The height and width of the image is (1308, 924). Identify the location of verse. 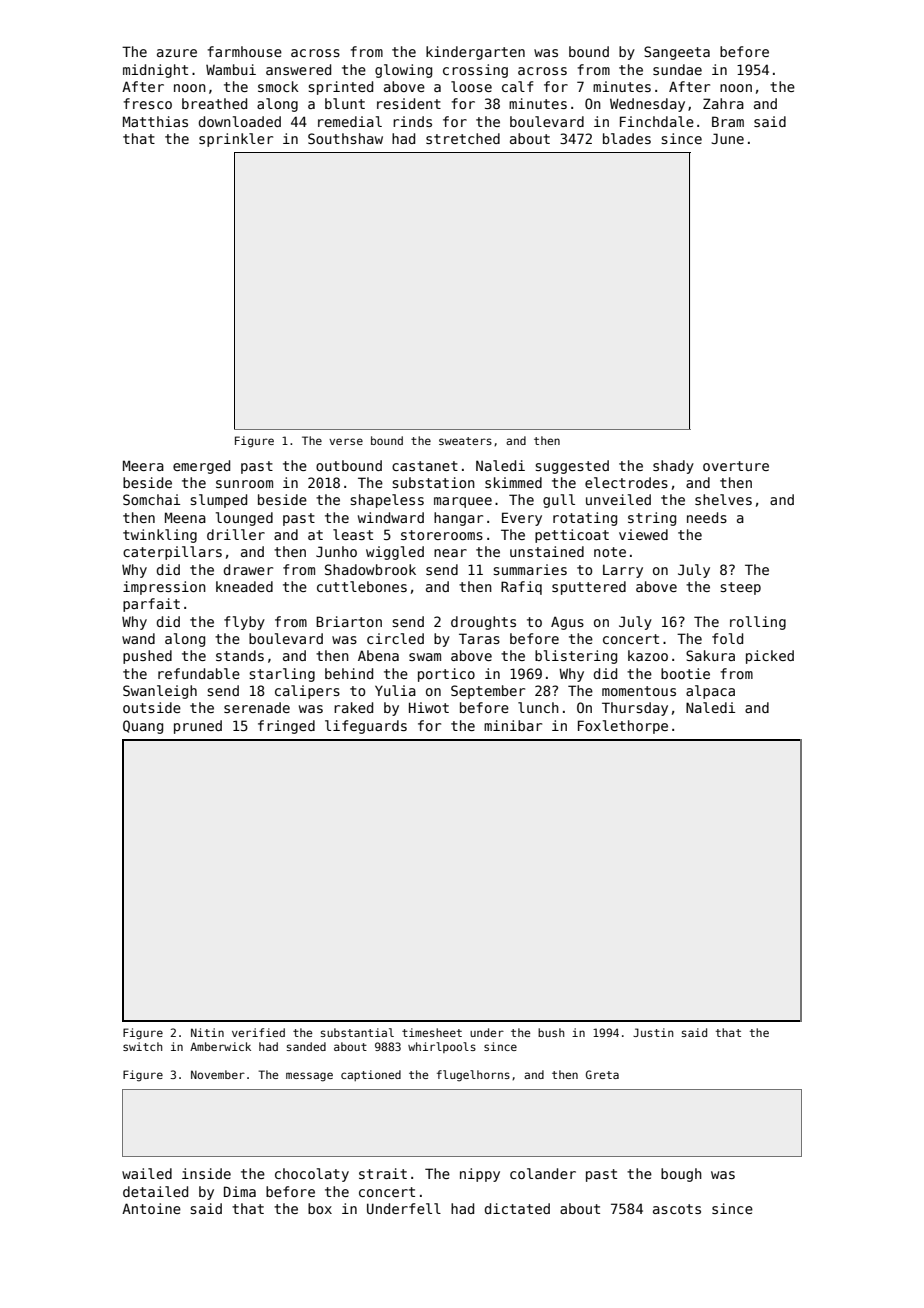
(346, 441).
